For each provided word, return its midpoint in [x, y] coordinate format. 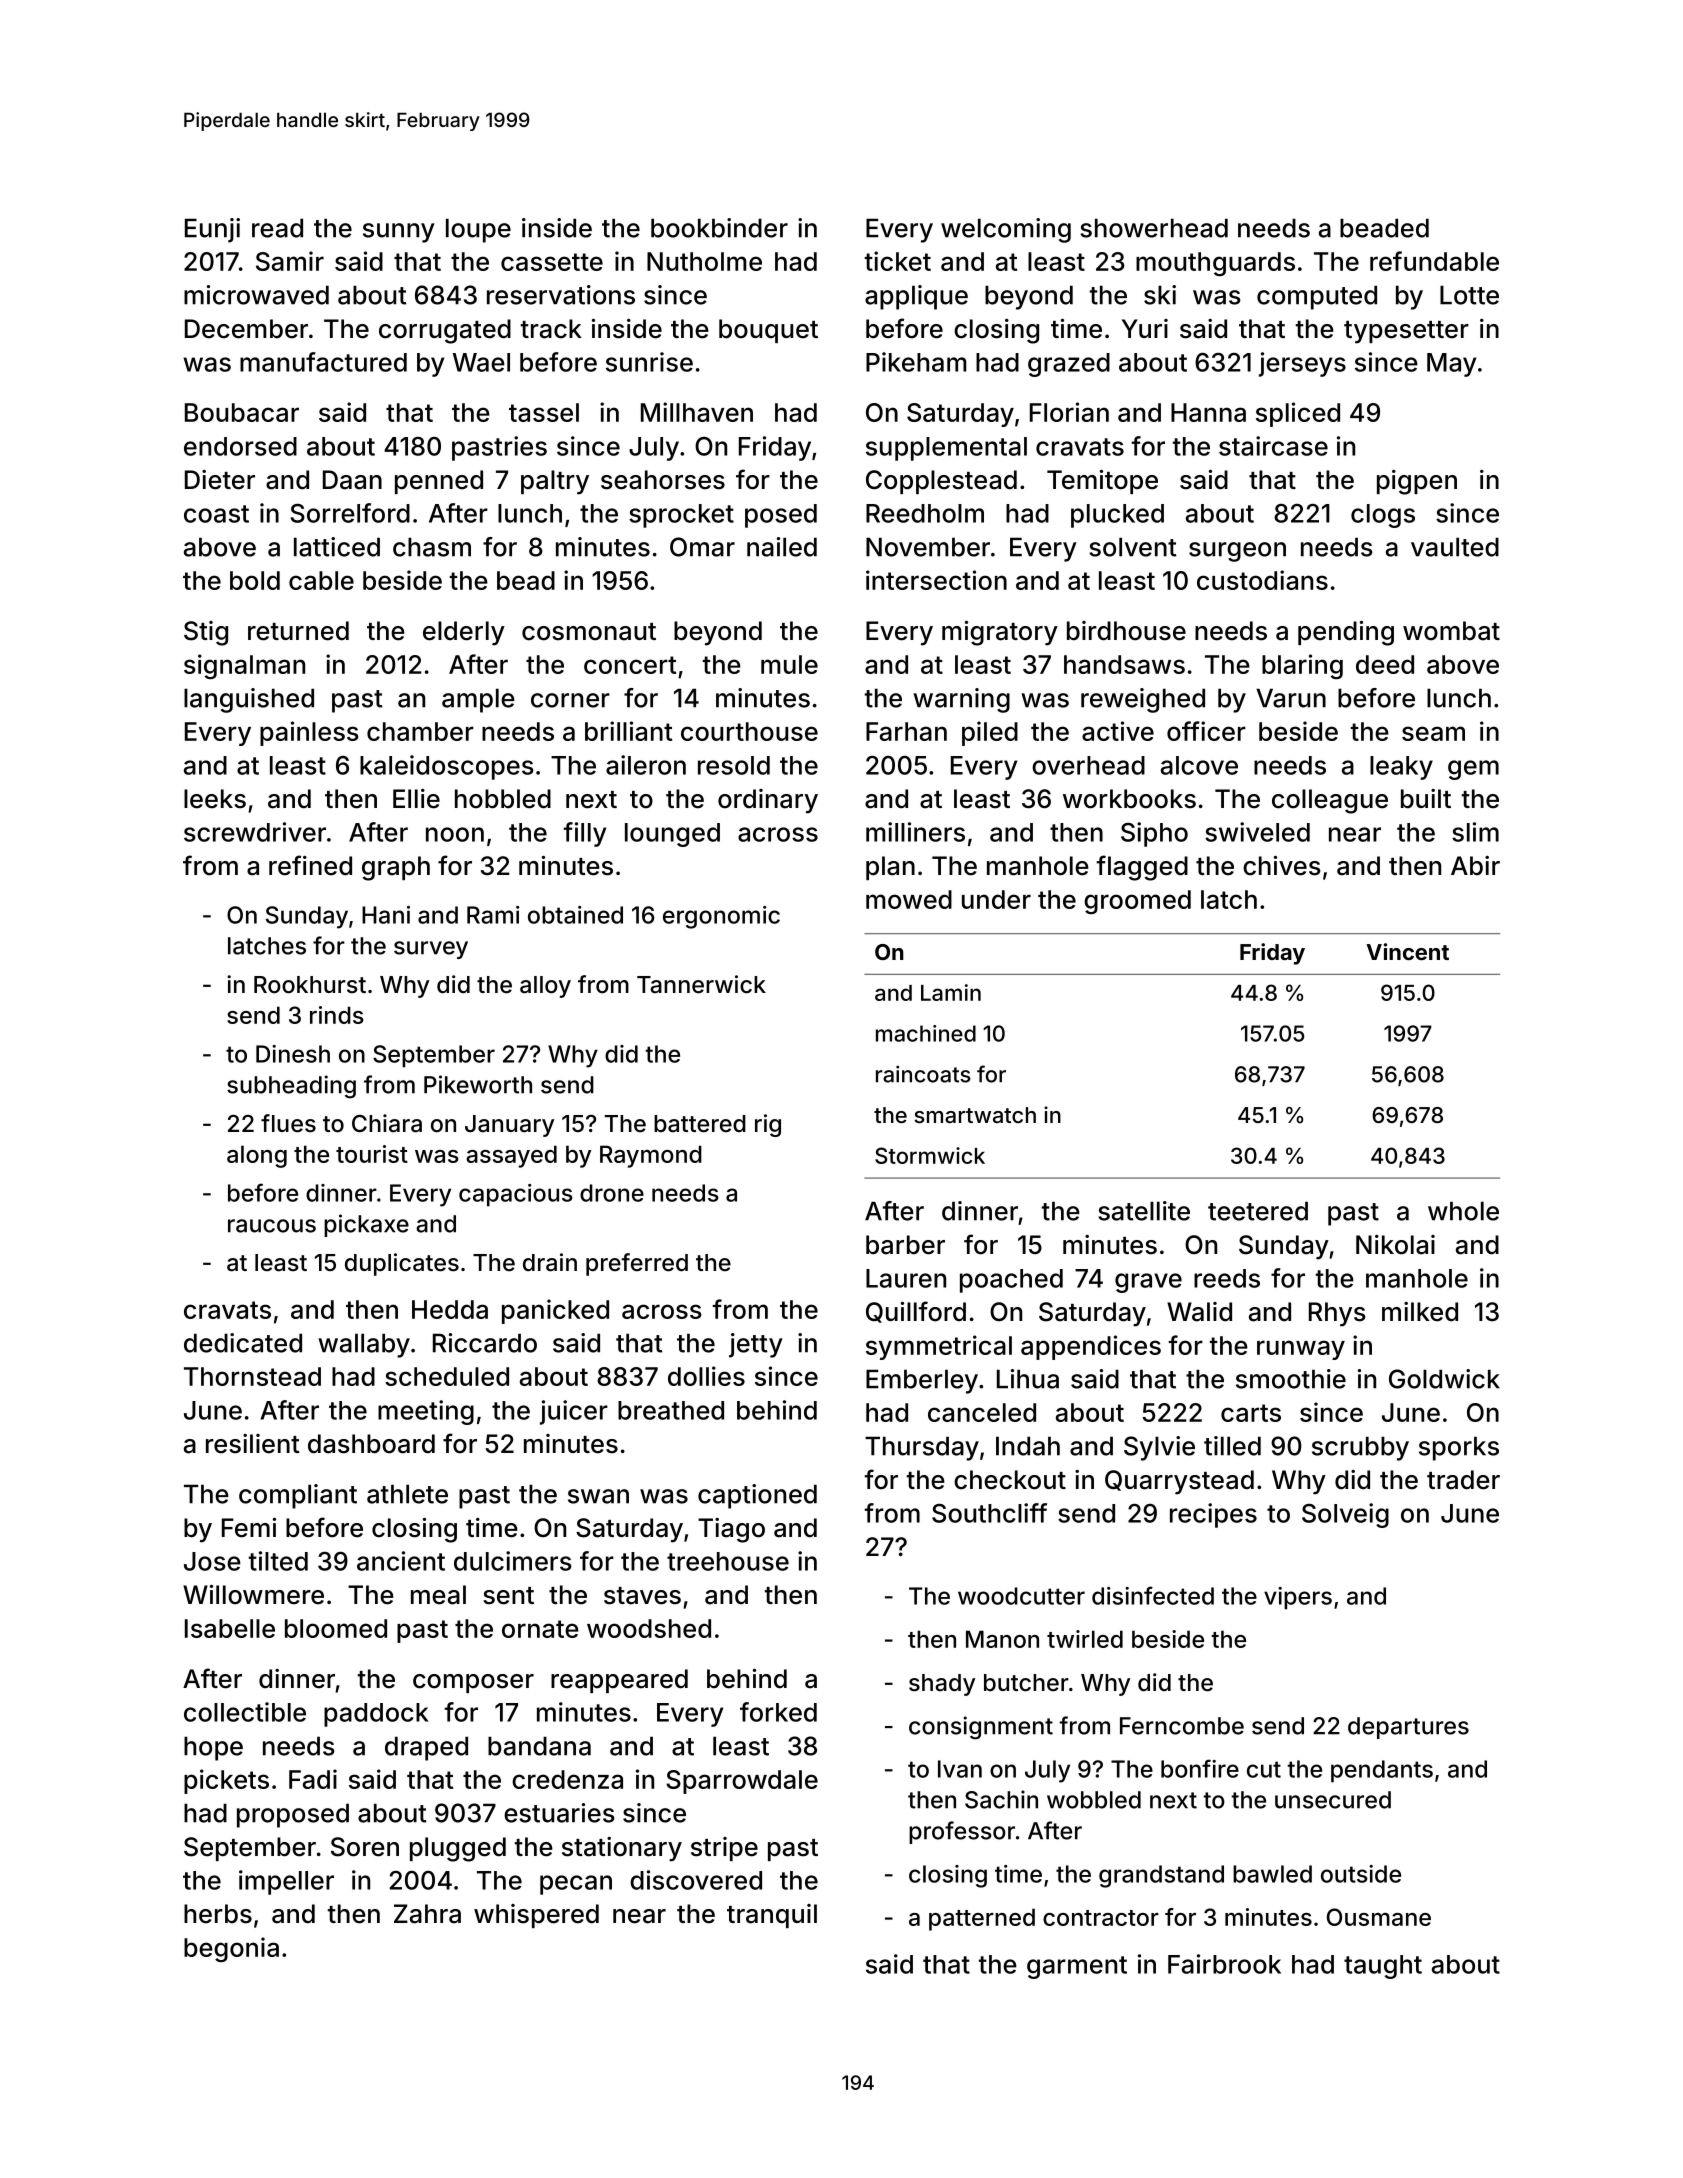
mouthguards [1215, 264]
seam [1433, 733]
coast [216, 514]
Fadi [313, 1779]
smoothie [1291, 1379]
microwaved [256, 295]
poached [1011, 1281]
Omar [702, 547]
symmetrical [939, 1347]
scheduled [447, 1376]
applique [916, 297]
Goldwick [1444, 1379]
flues [288, 1123]
